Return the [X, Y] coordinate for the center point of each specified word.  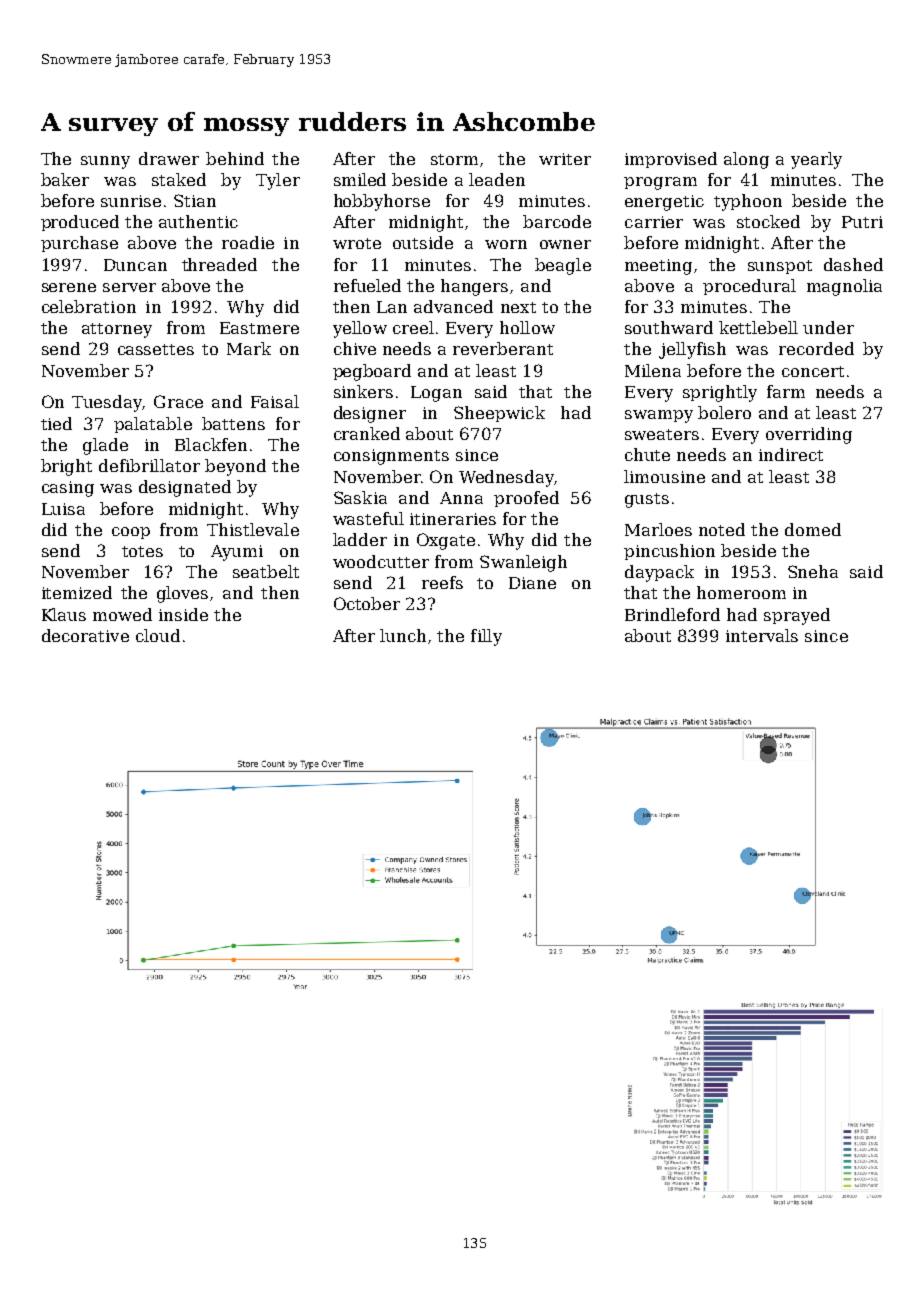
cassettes [156, 349]
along [746, 160]
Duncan [135, 265]
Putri [862, 222]
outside [423, 242]
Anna [461, 498]
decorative [85, 635]
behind [235, 158]
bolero [724, 412]
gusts [647, 500]
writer [565, 159]
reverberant [503, 348]
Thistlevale [253, 529]
